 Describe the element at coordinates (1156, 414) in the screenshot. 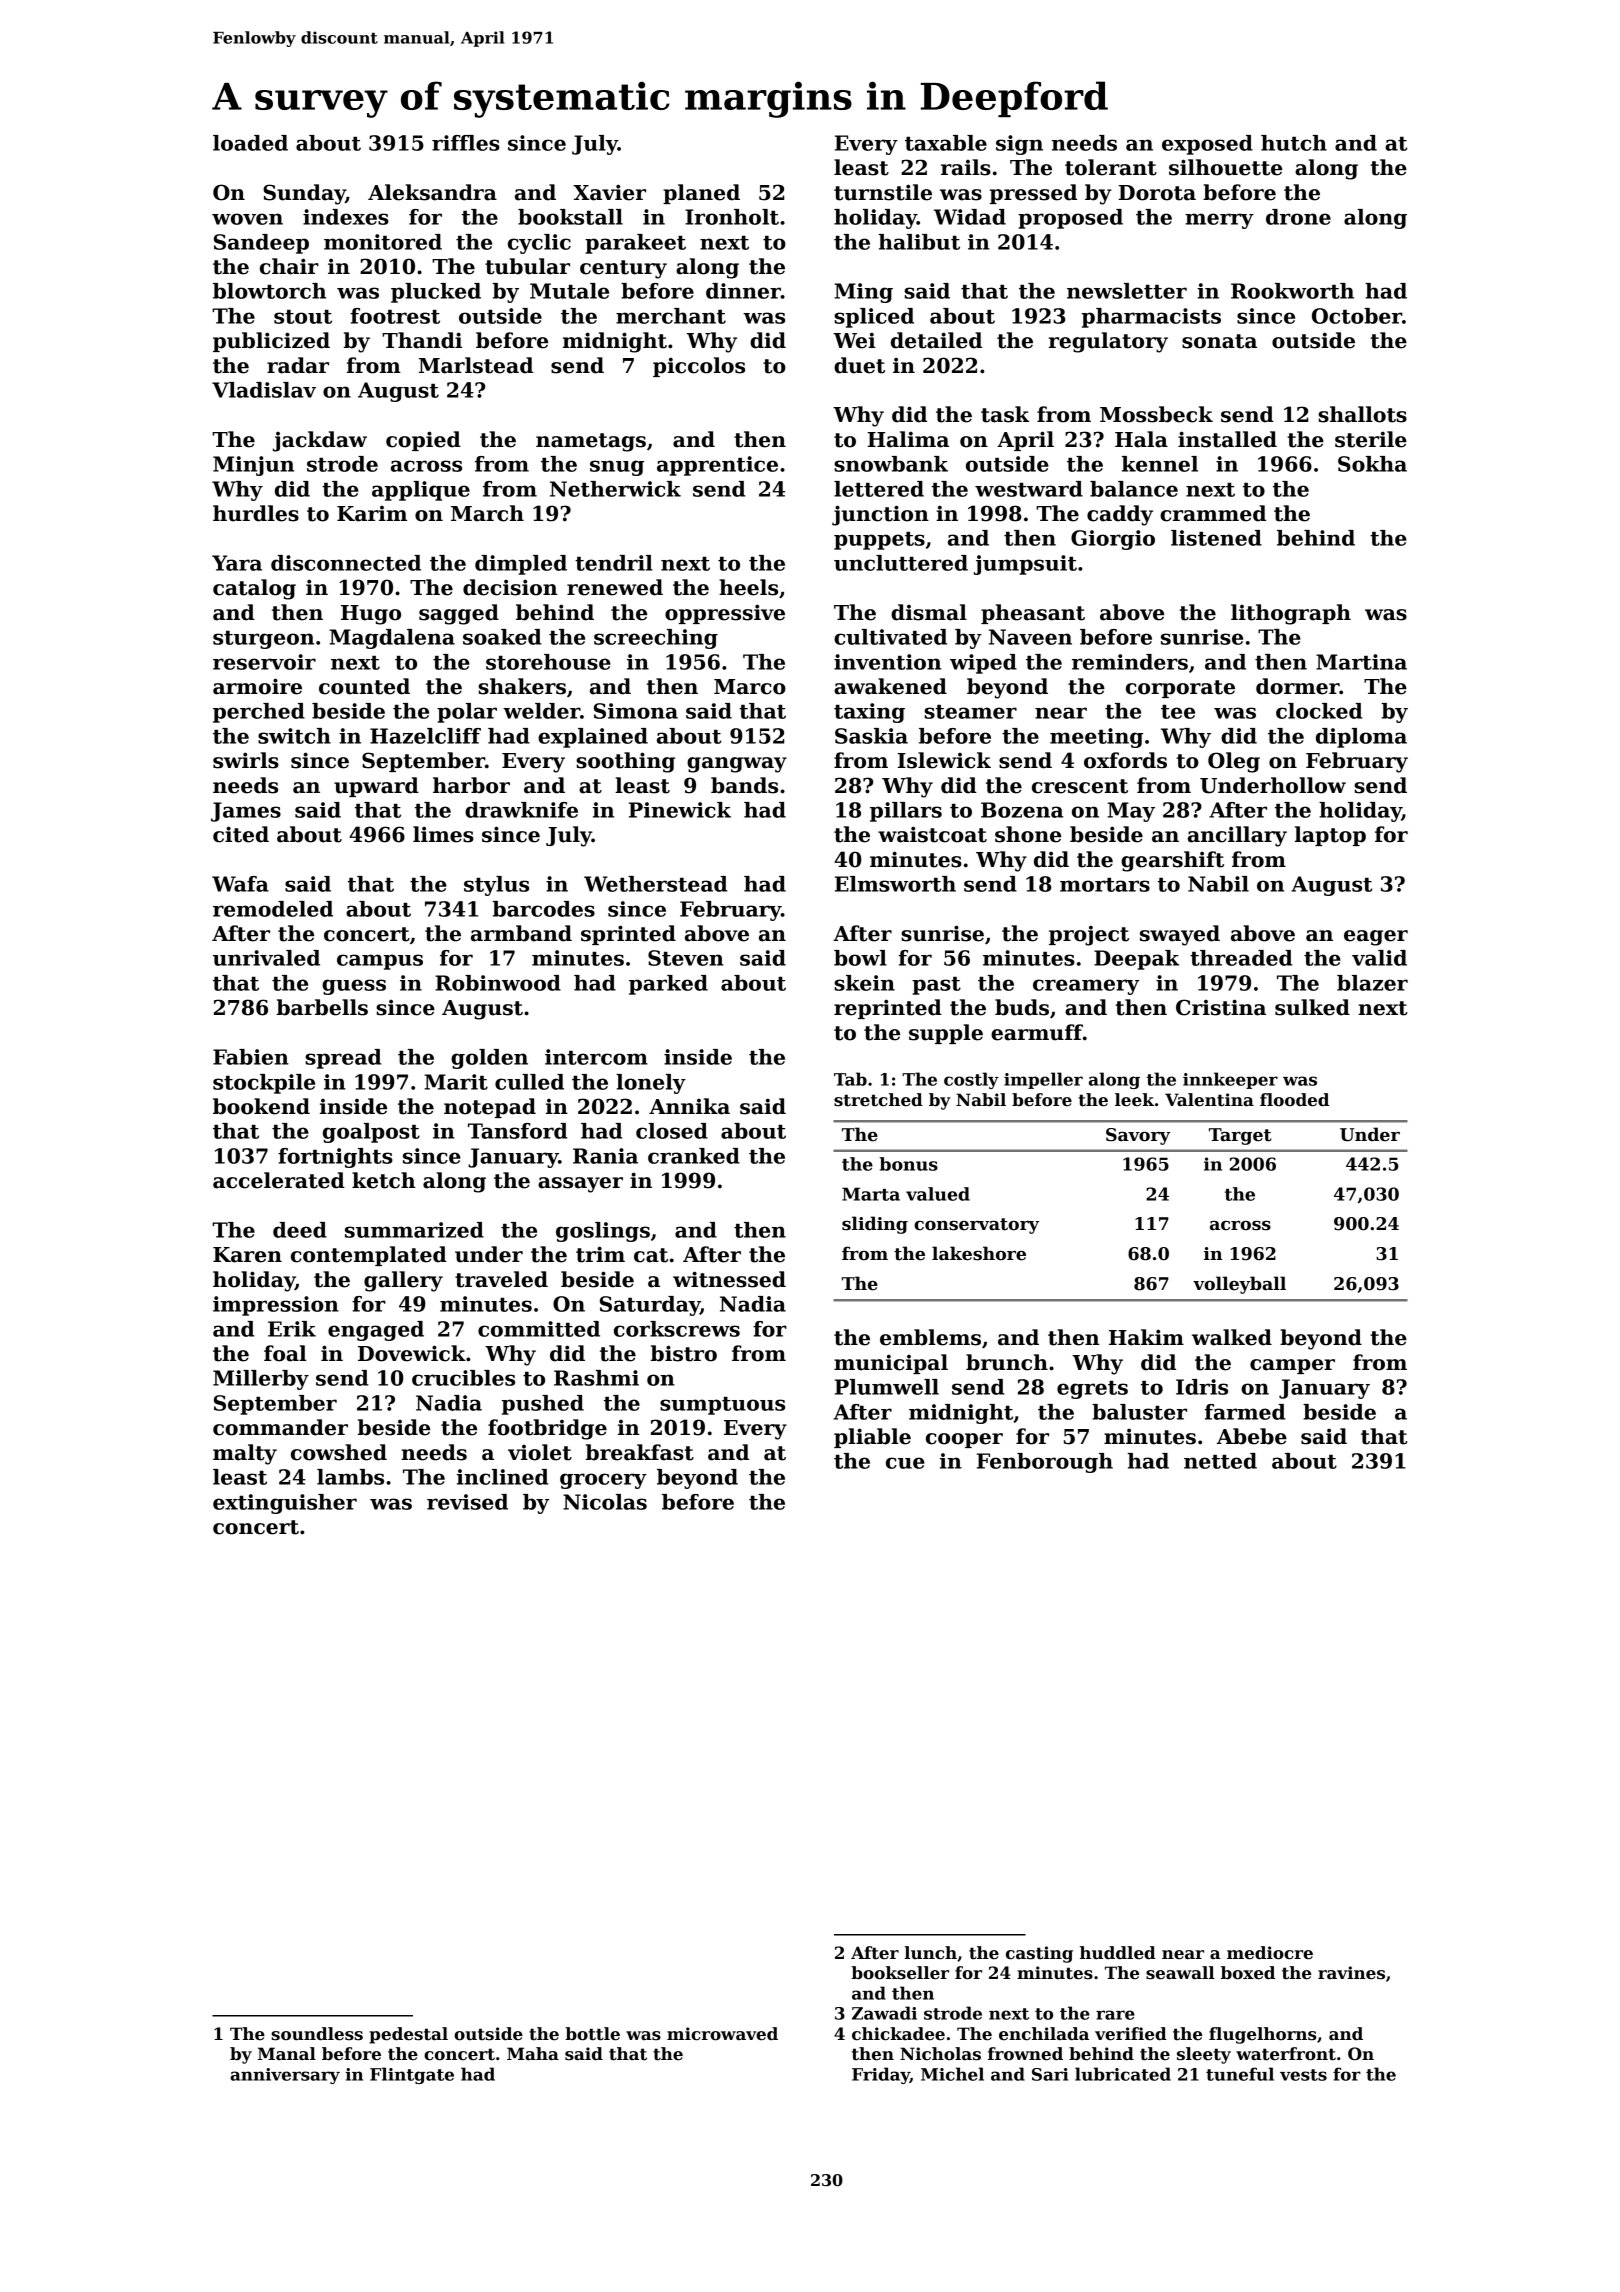

I see `Mossbeck` at that location.
